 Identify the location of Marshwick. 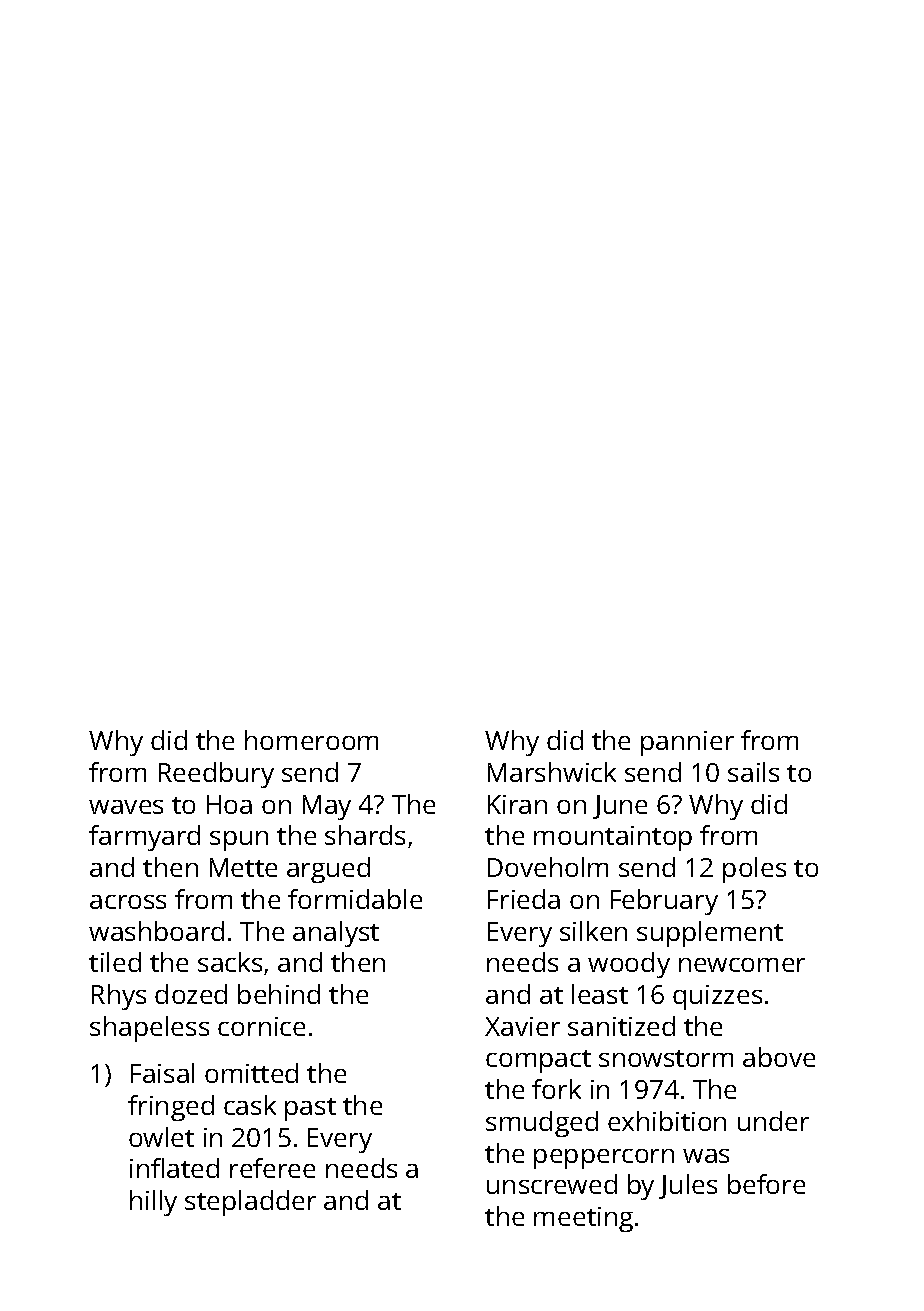
(552, 772).
